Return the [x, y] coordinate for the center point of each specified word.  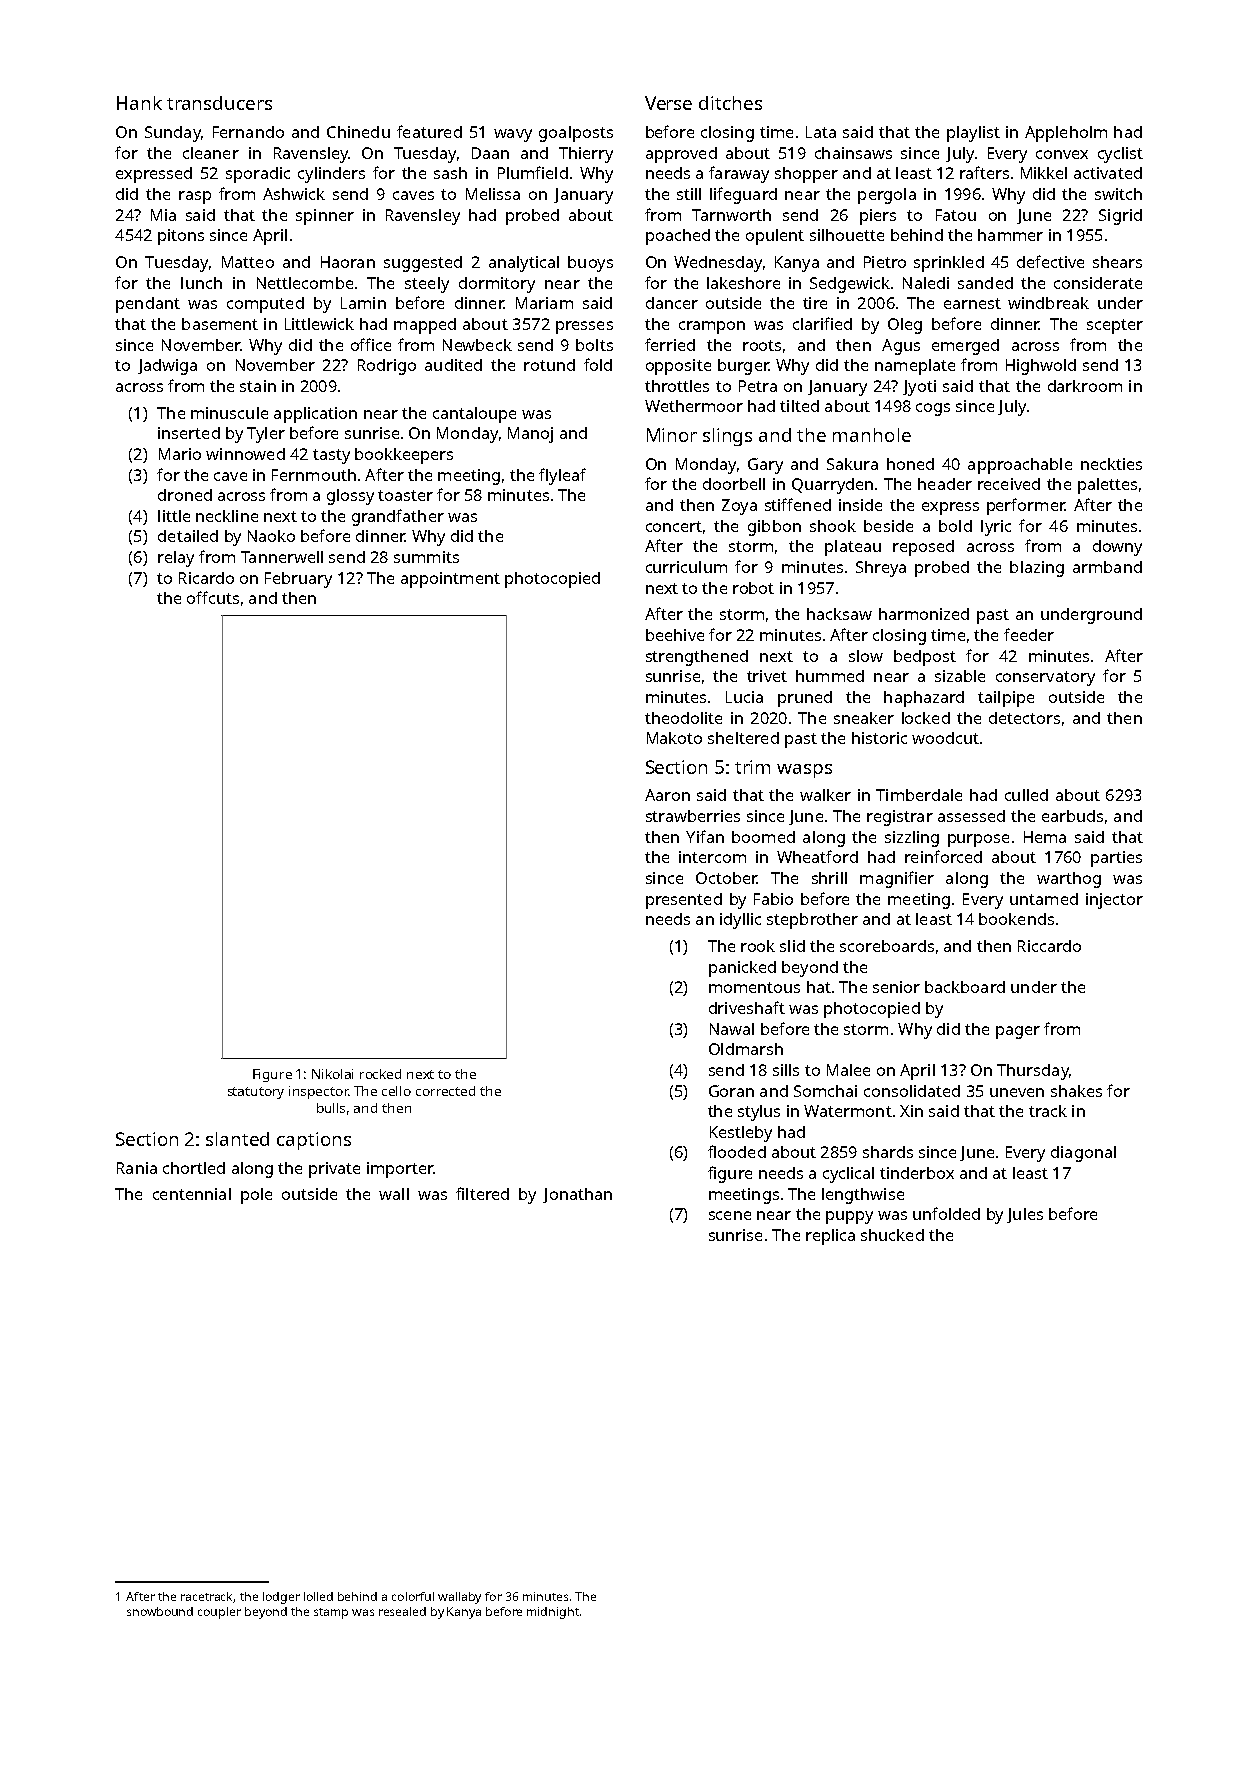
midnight [553, 1613]
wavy [513, 135]
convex [1062, 154]
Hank [139, 103]
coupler [219, 1613]
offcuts [213, 597]
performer [1026, 506]
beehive [675, 635]
